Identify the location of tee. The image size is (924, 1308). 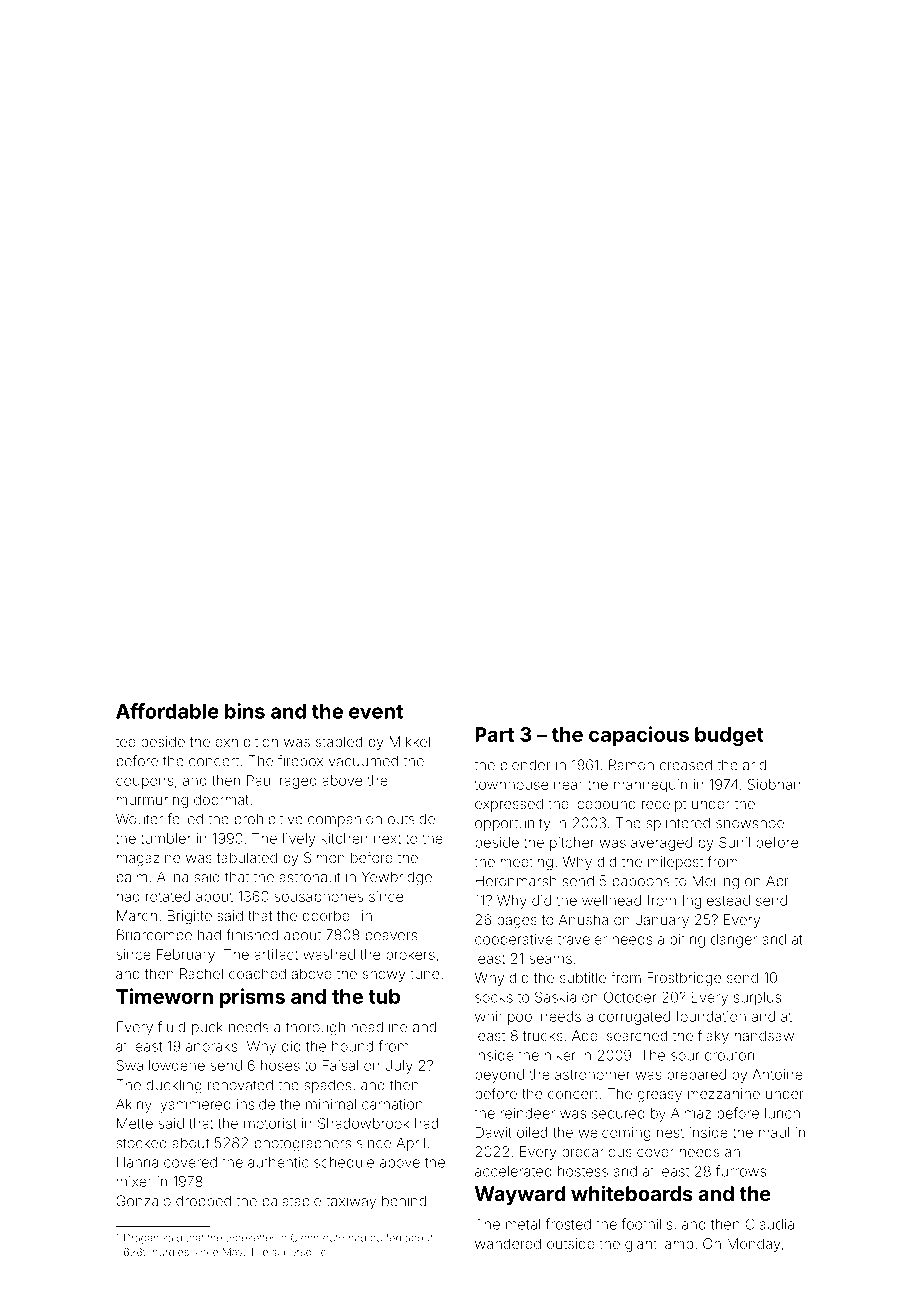
(126, 742).
